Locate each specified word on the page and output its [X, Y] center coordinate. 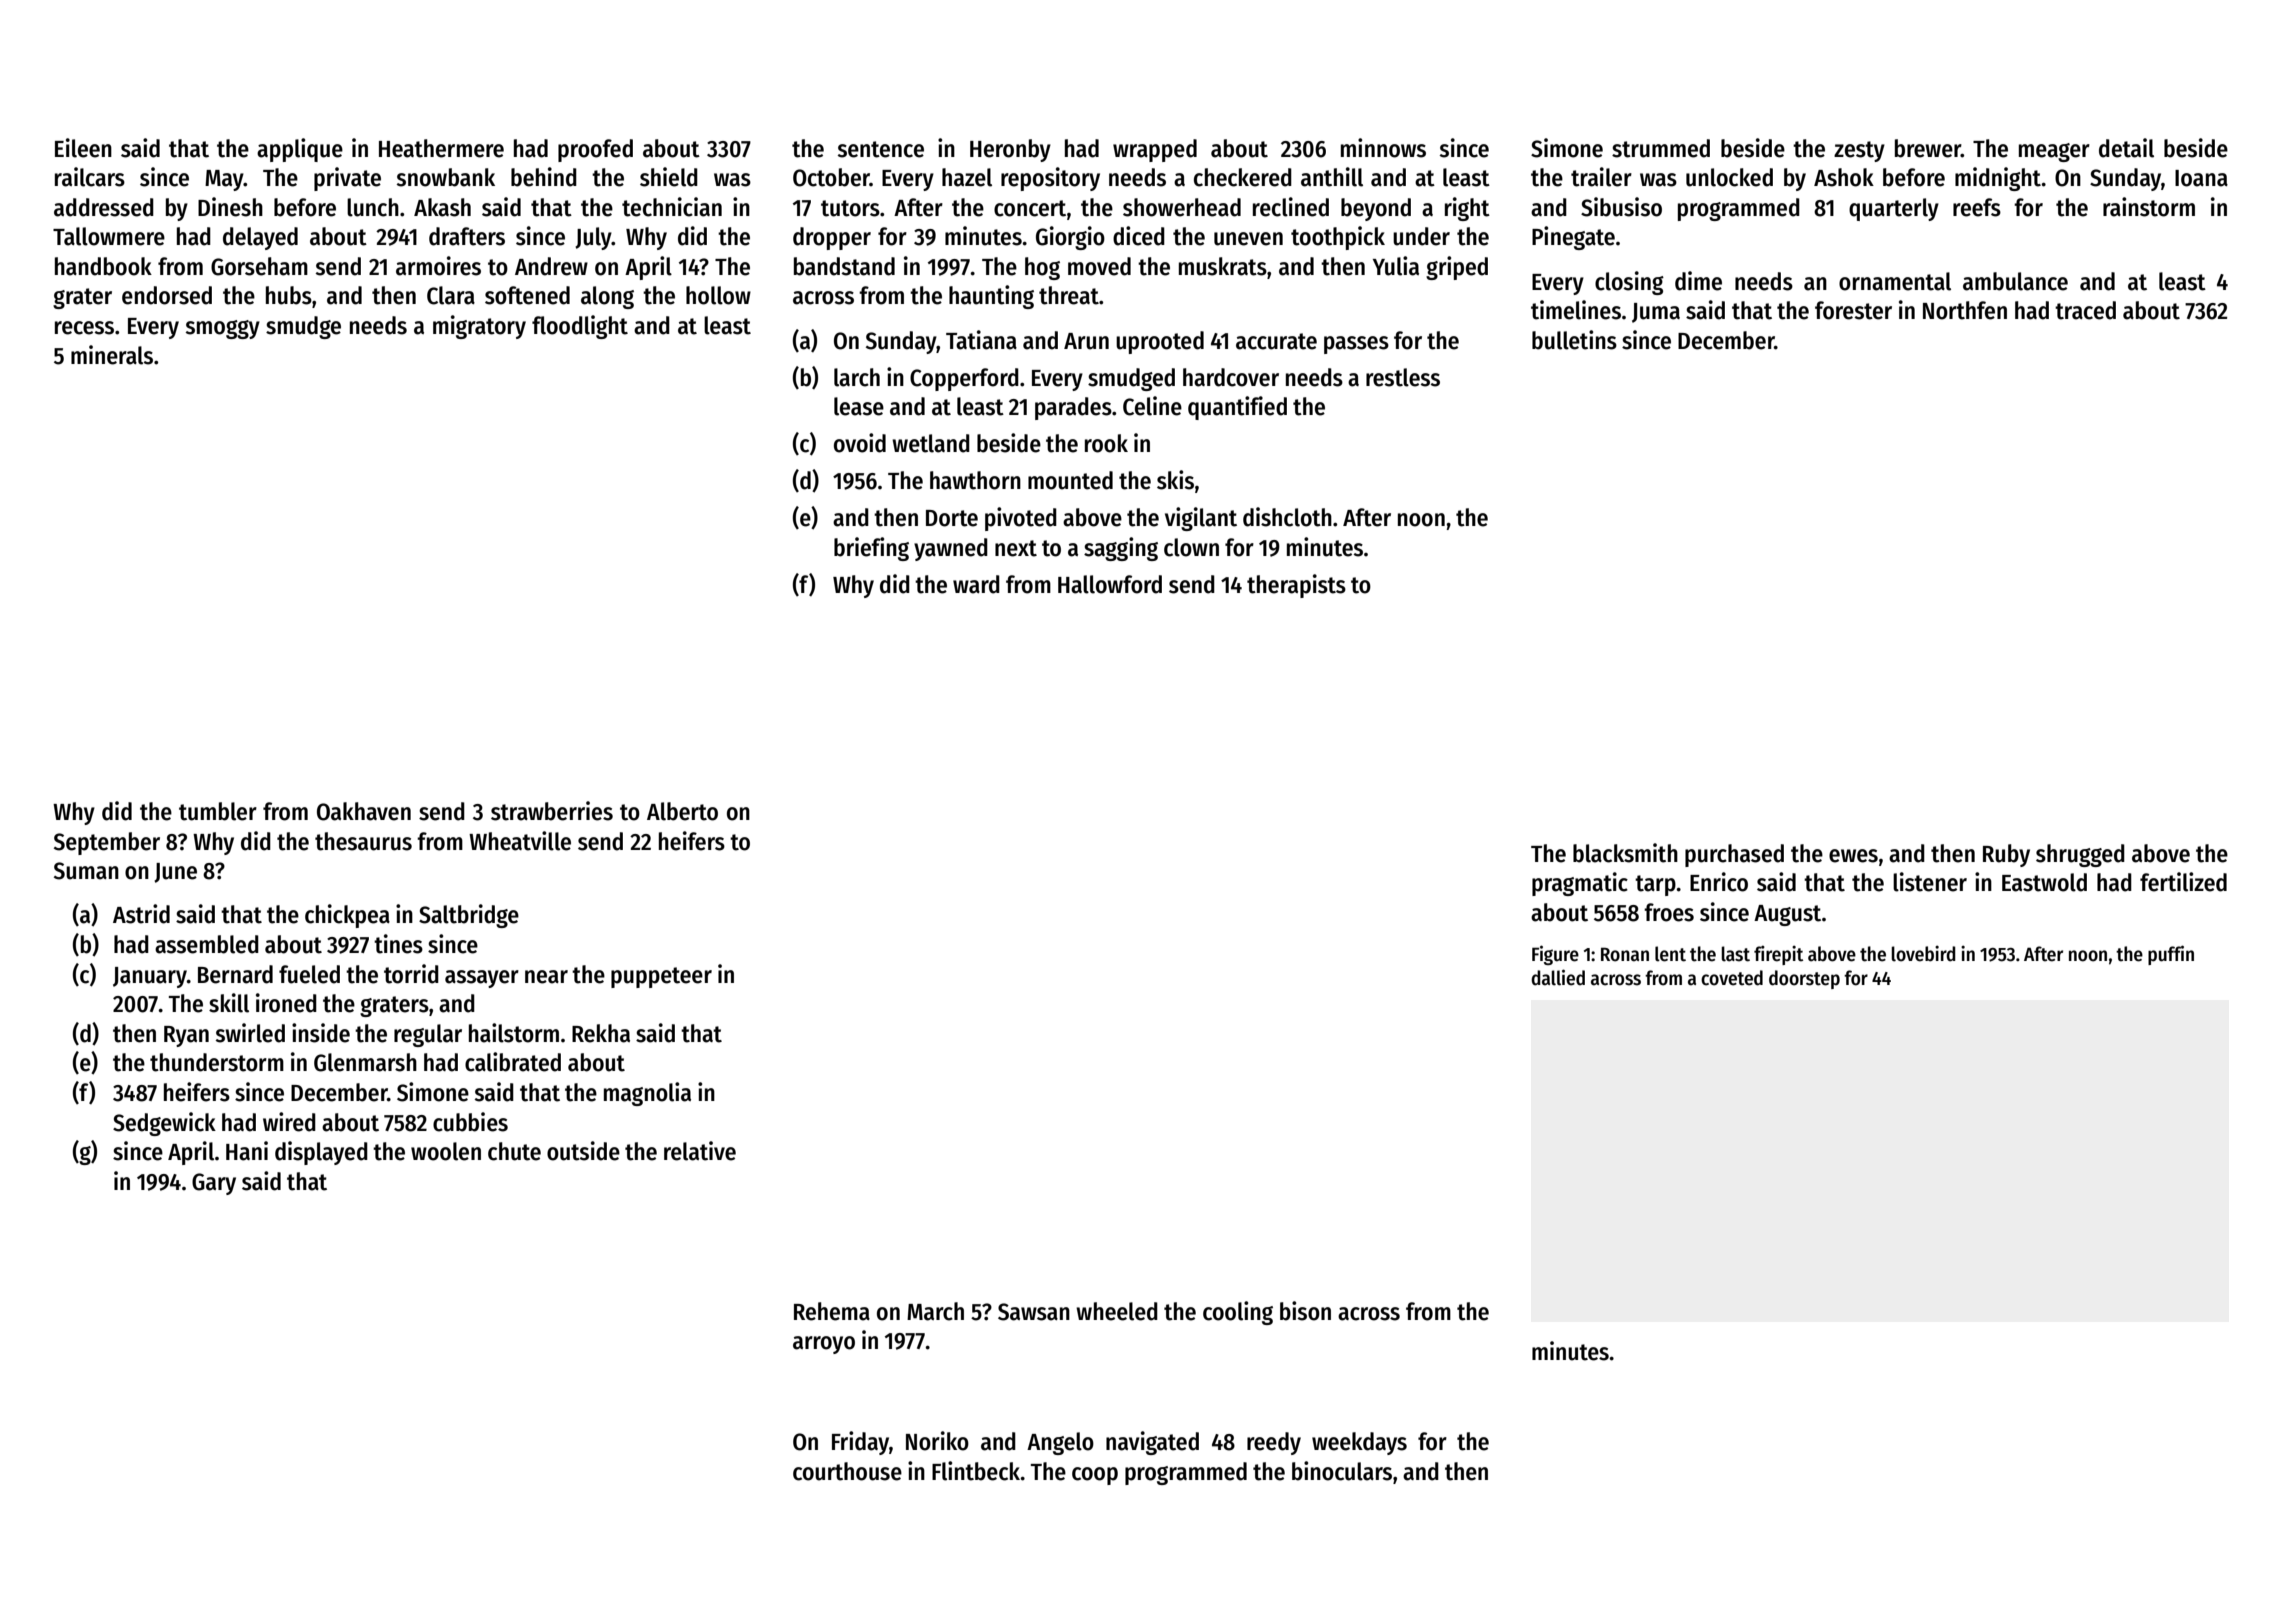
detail [2126, 148]
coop [1095, 1476]
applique [300, 150]
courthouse [847, 1471]
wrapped [1155, 150]
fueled [309, 974]
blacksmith [1625, 853]
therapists [1296, 586]
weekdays [1359, 1443]
